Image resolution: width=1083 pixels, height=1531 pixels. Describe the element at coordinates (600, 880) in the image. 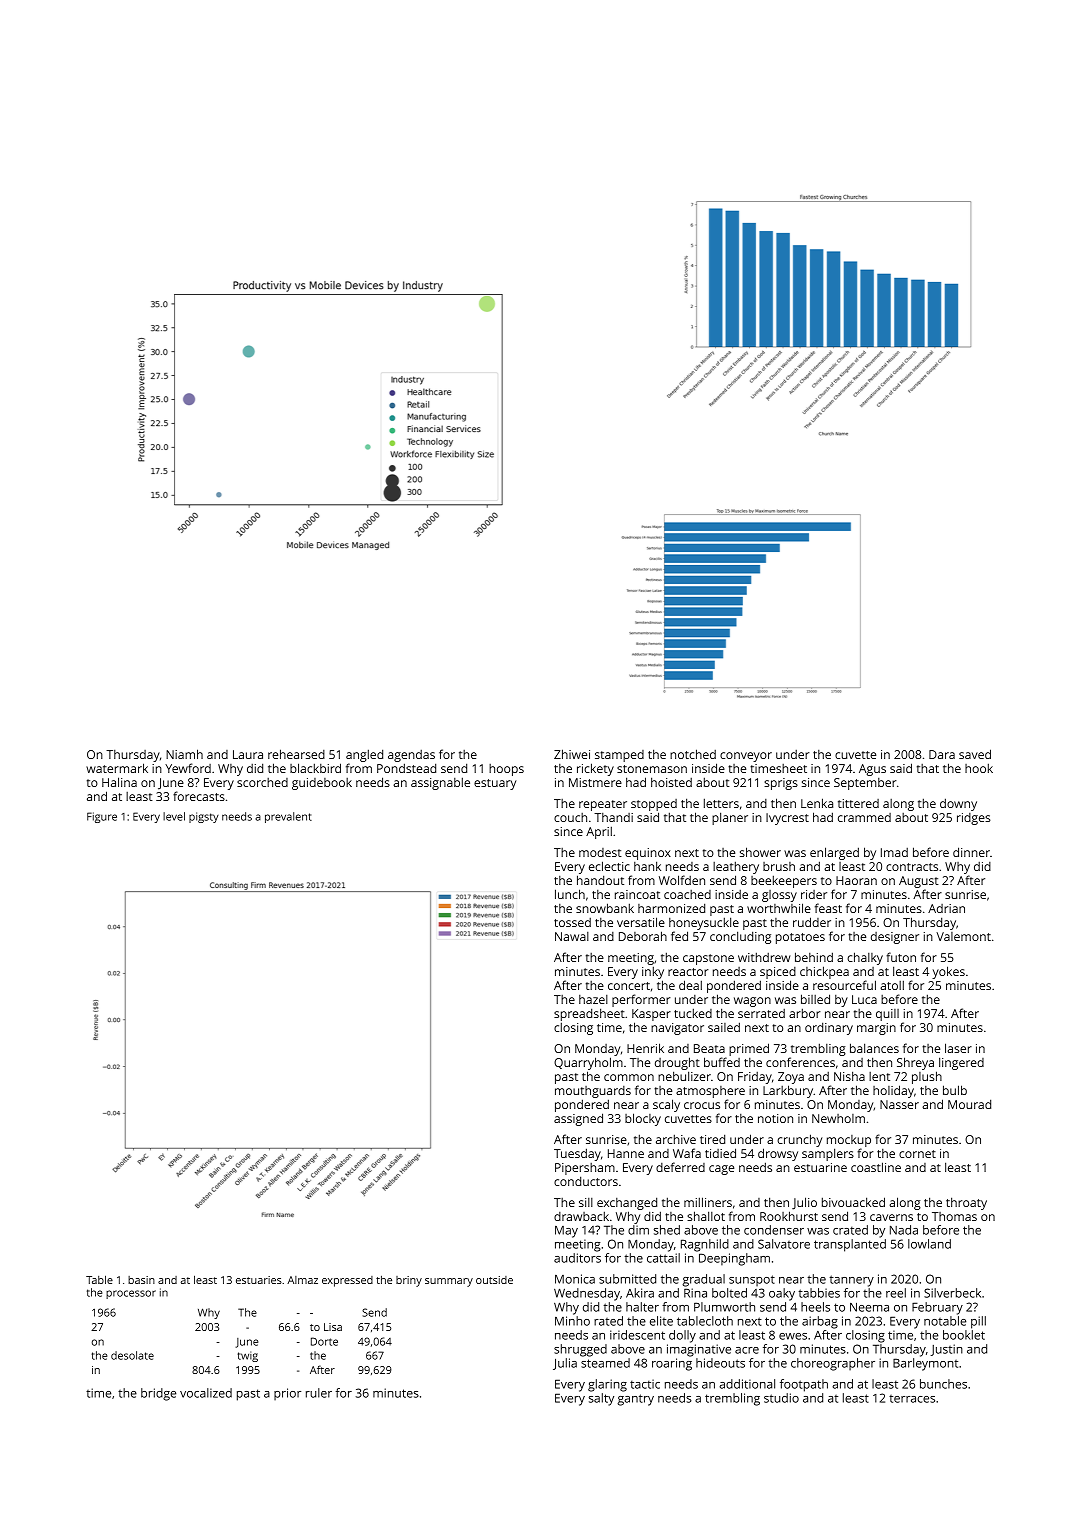

I see `handout` at that location.
